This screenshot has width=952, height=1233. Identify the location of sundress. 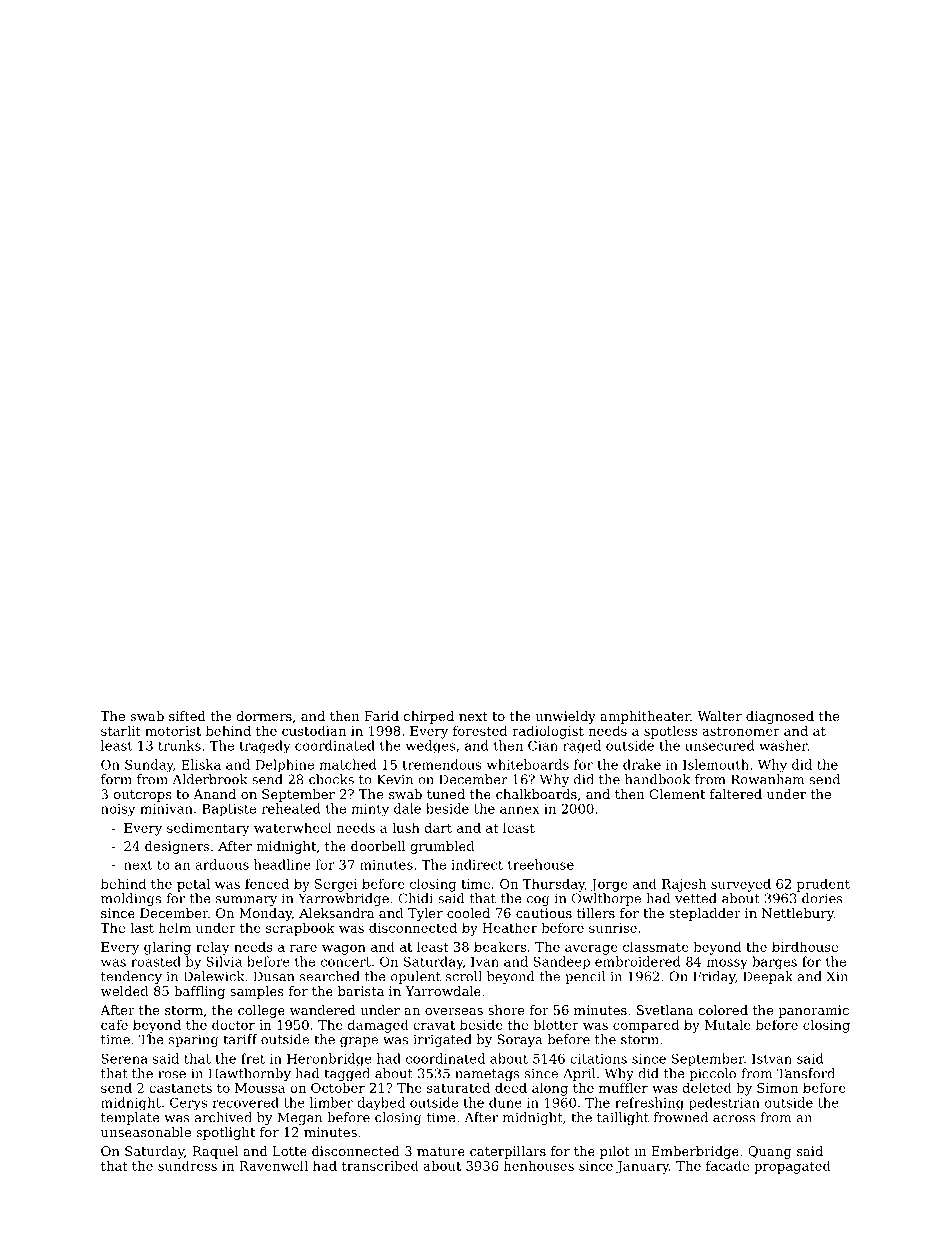
(187, 1165).
